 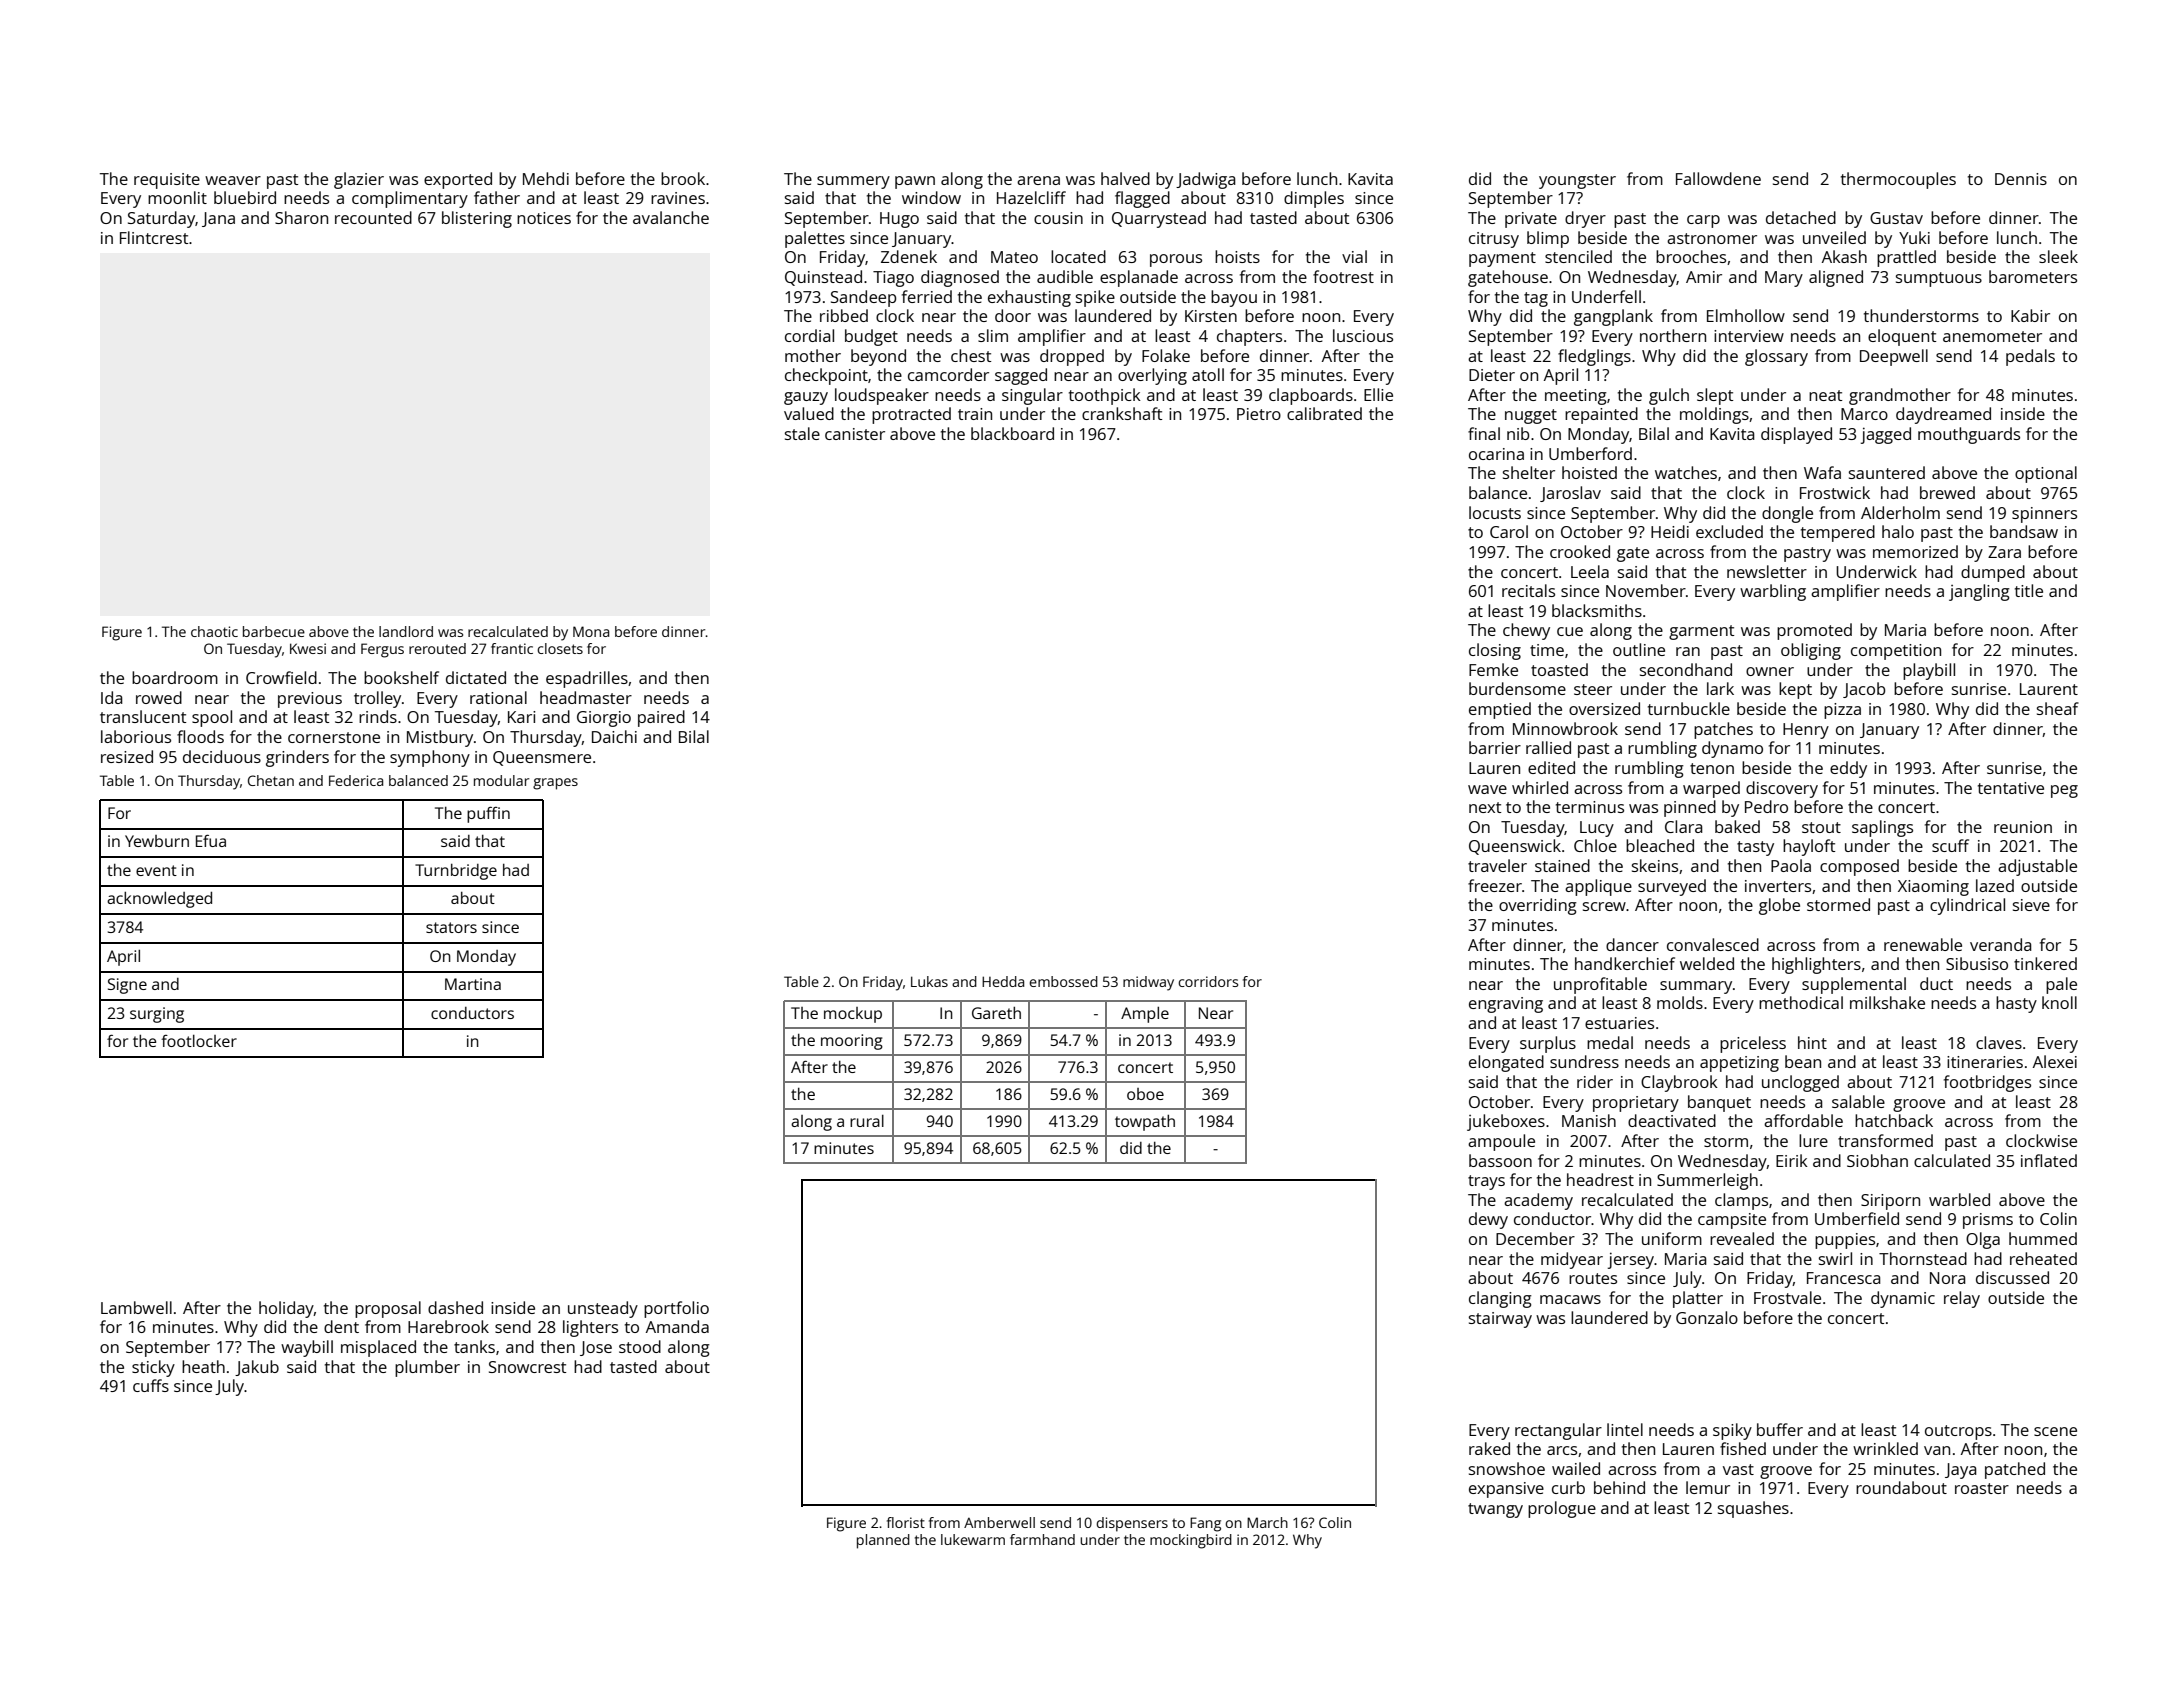 What do you see at coordinates (2058, 256) in the screenshot?
I see `sleek` at bounding box center [2058, 256].
